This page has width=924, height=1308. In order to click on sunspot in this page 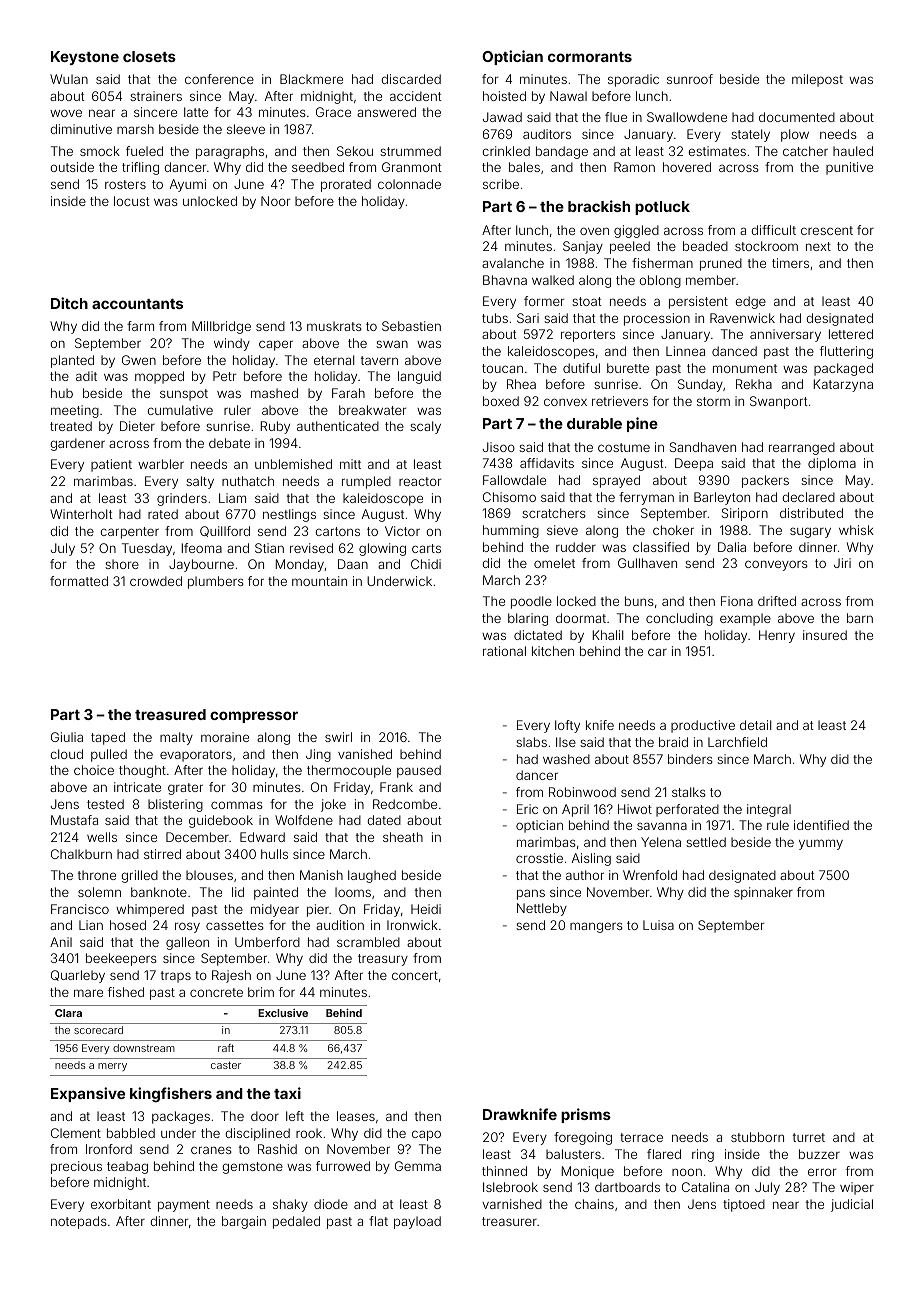, I will do `click(184, 395)`.
